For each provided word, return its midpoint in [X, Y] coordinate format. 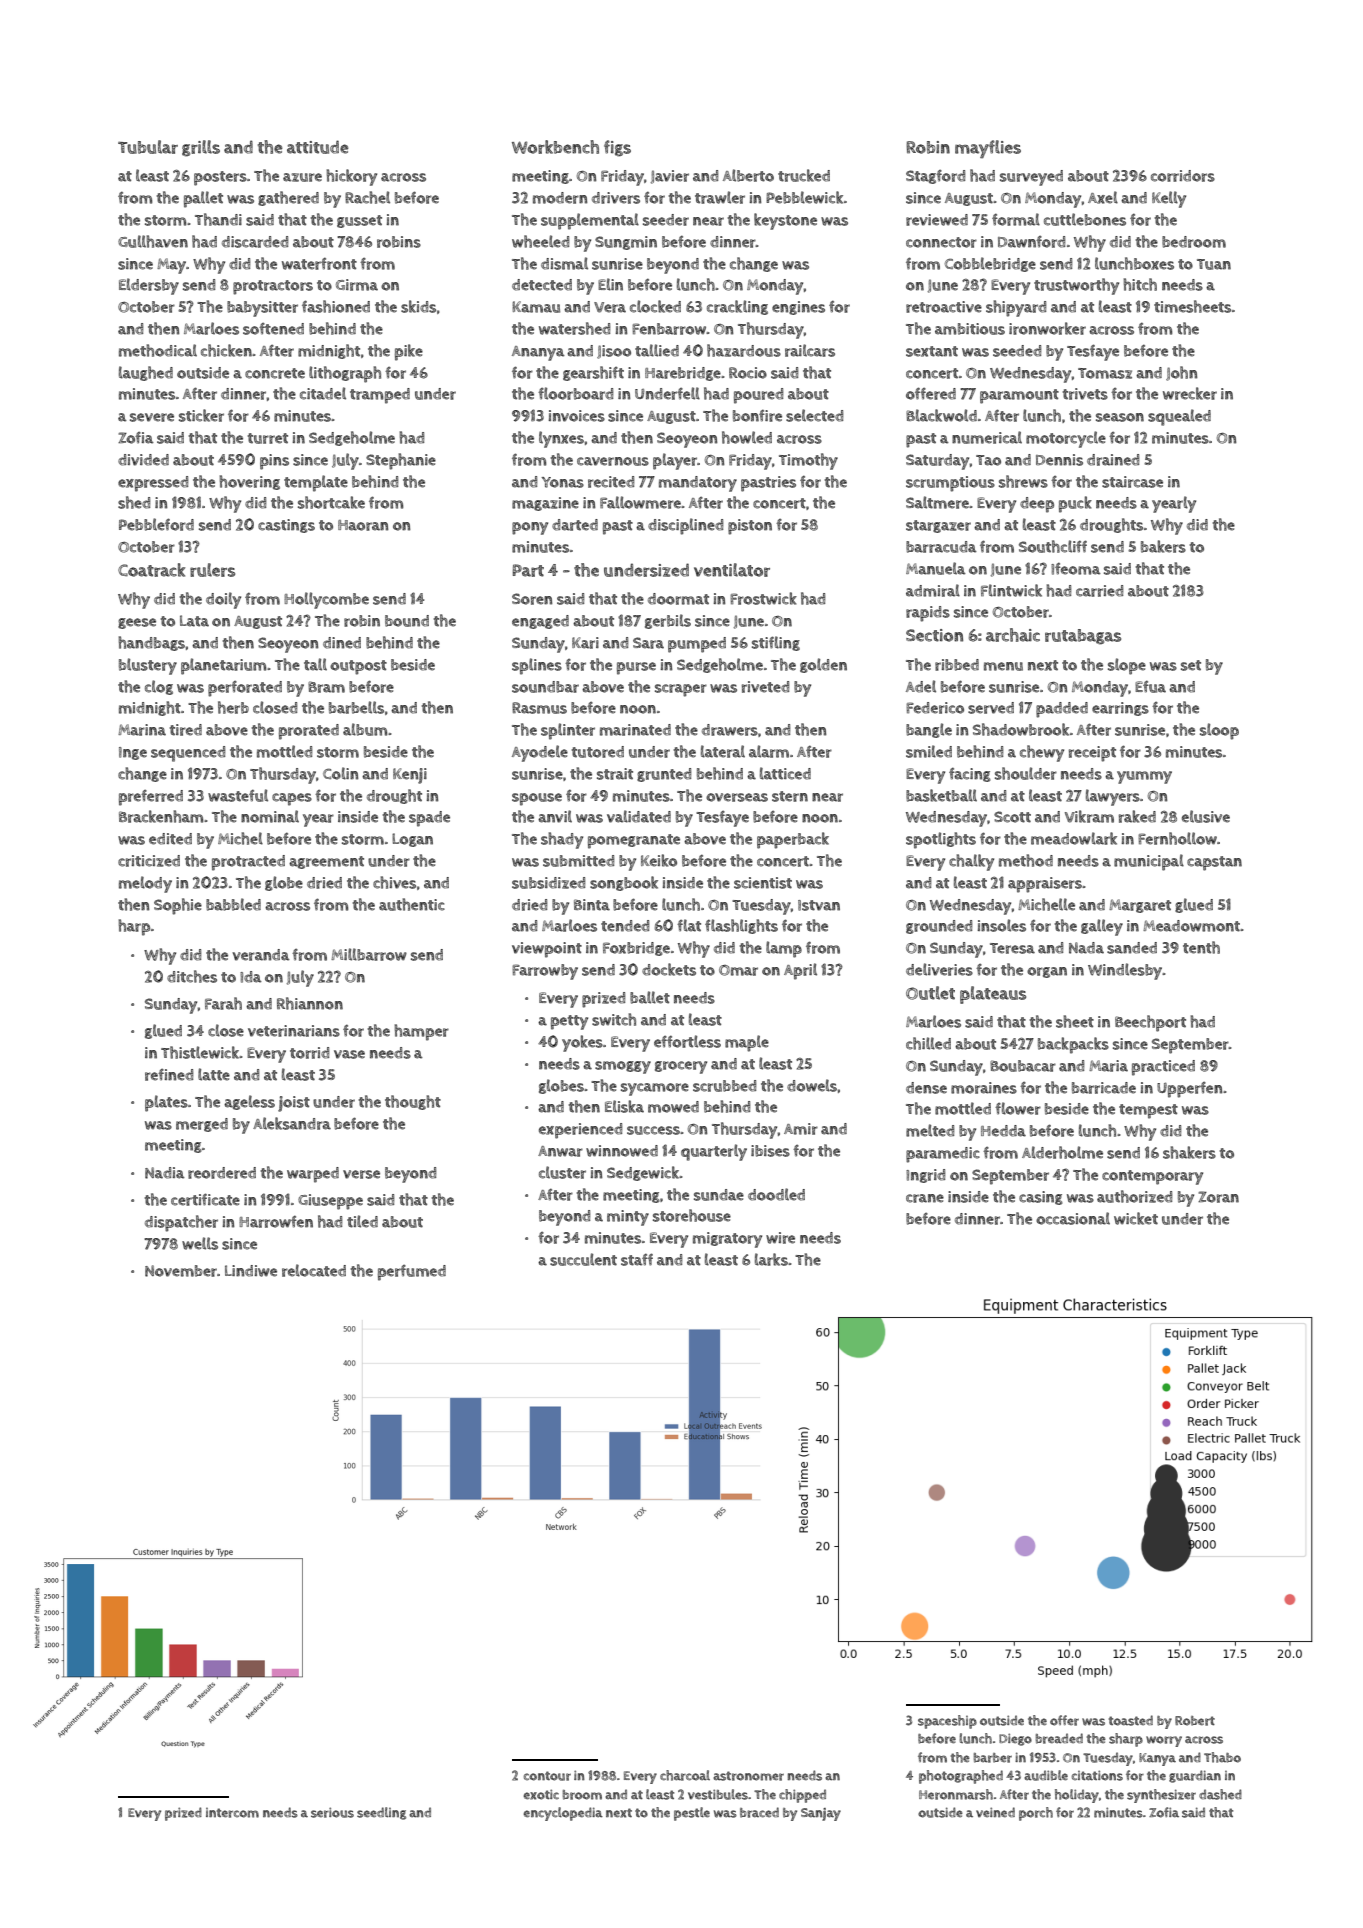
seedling [381, 1813]
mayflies [988, 149]
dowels [812, 1085]
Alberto [748, 175]
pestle [692, 1814]
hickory [351, 177]
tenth [1201, 947]
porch [1036, 1814]
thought [413, 1102]
